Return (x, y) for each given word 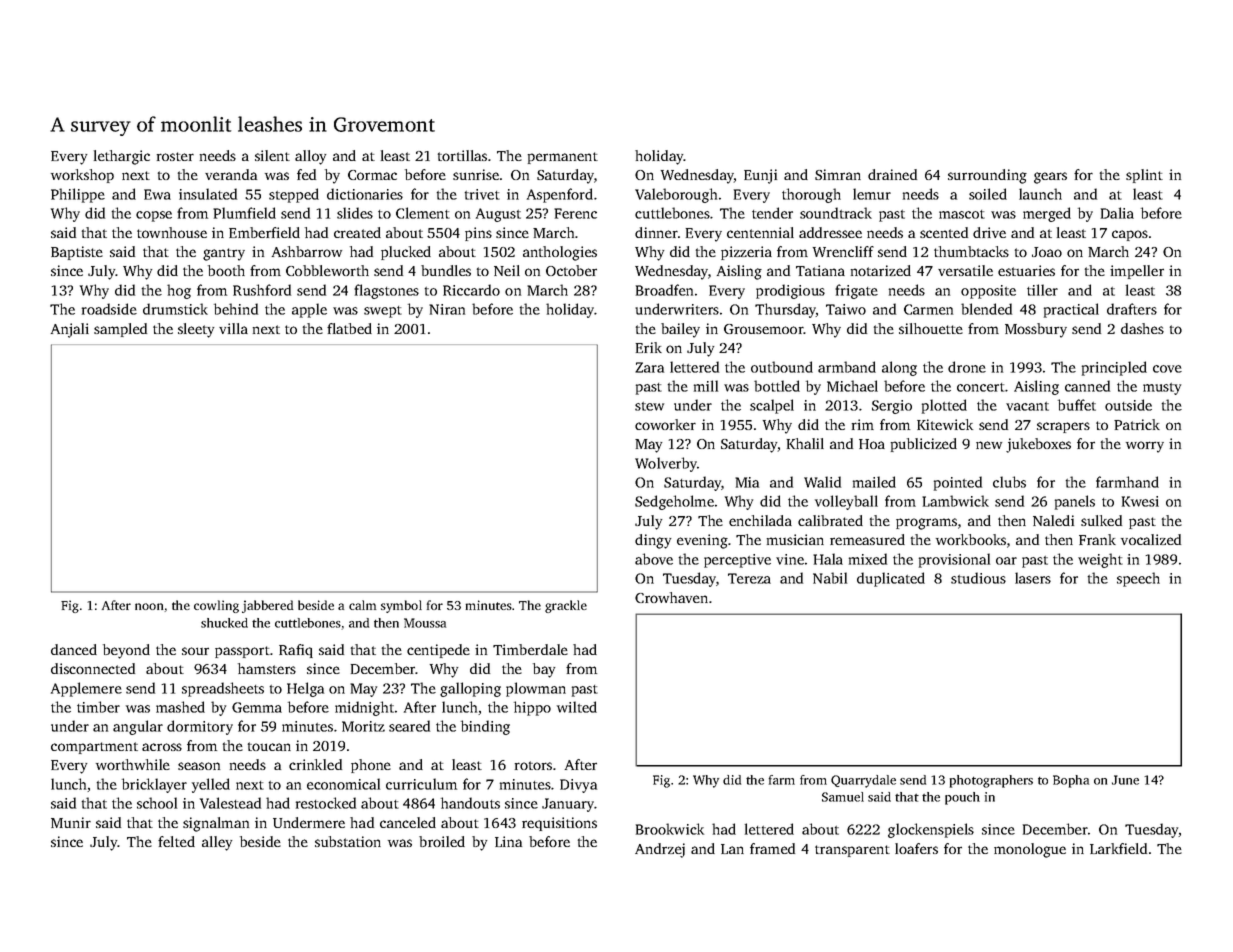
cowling (216, 606)
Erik (649, 347)
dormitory (200, 727)
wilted (577, 707)
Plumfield (244, 213)
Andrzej (660, 850)
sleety (196, 330)
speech (1138, 579)
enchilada (760, 520)
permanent (563, 158)
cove (1167, 369)
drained (892, 174)
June (1125, 780)
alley (217, 843)
